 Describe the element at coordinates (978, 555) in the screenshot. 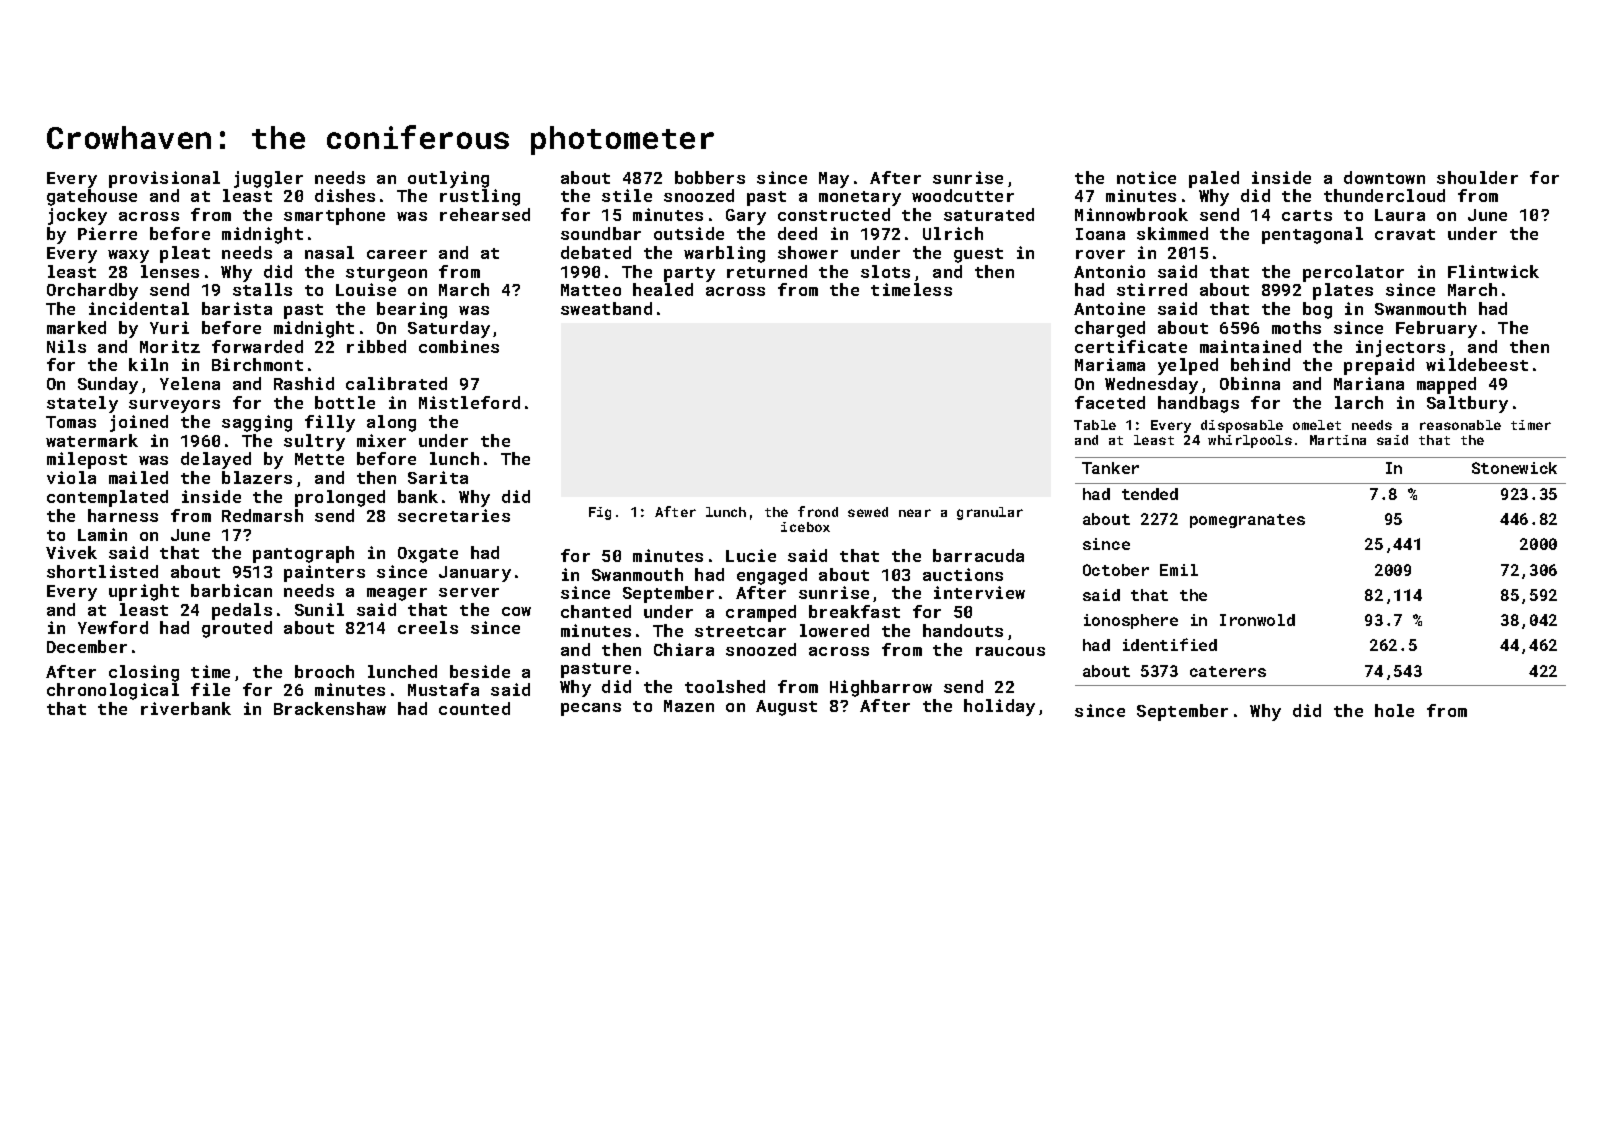

I see `barracuda` at that location.
